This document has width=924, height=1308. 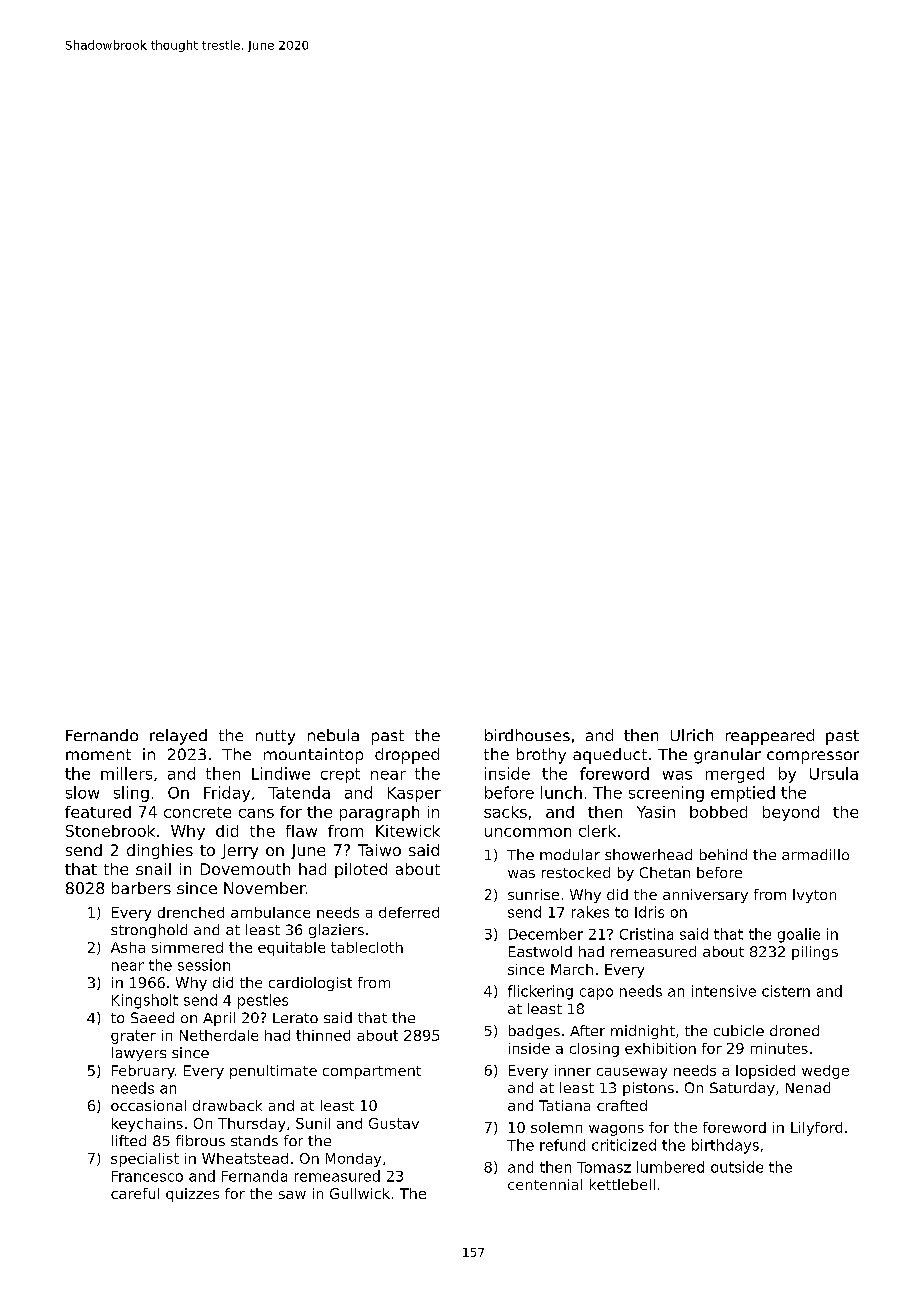 What do you see at coordinates (135, 1193) in the document?
I see `careful` at bounding box center [135, 1193].
